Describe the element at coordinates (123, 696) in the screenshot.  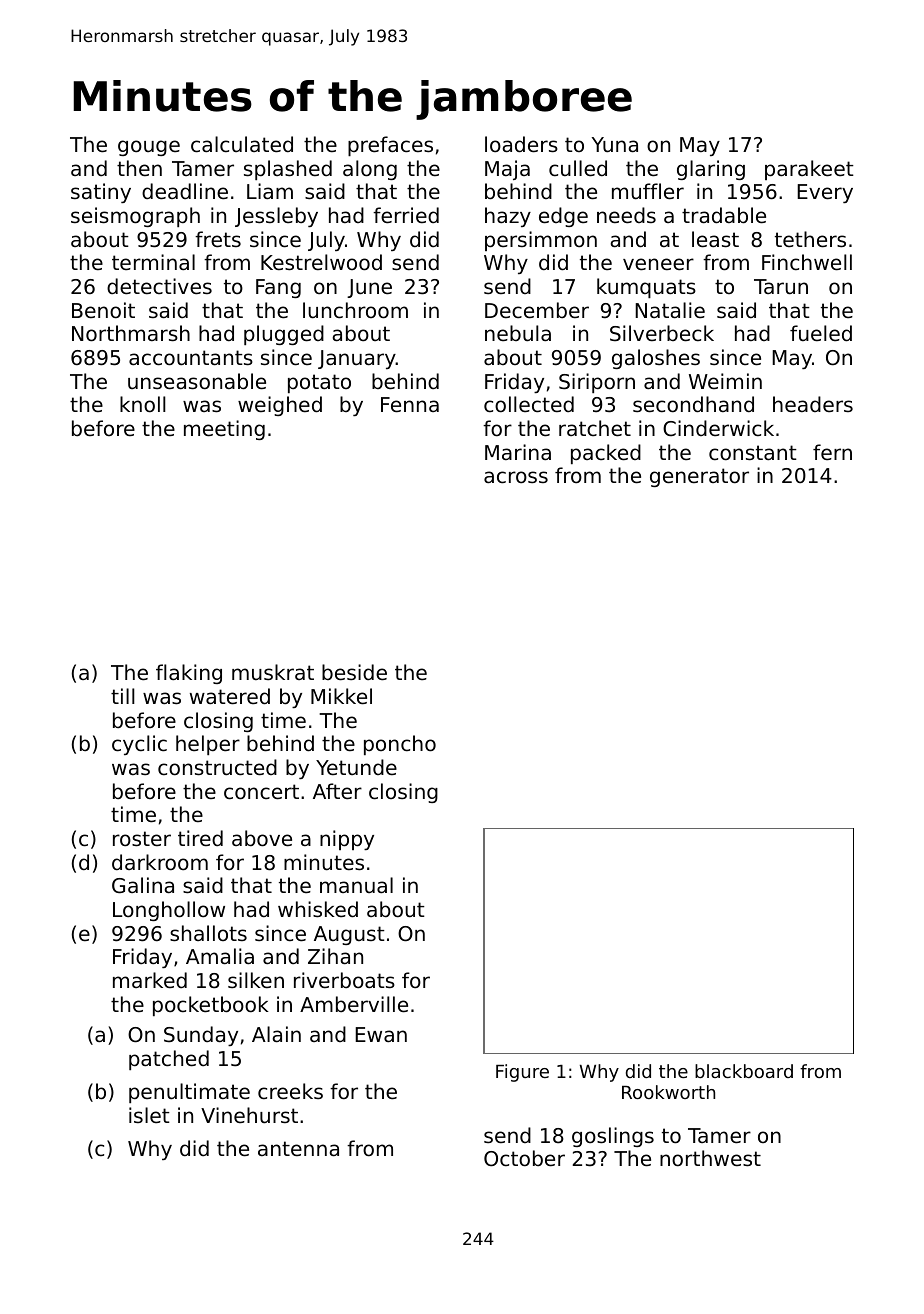
I see `till` at that location.
